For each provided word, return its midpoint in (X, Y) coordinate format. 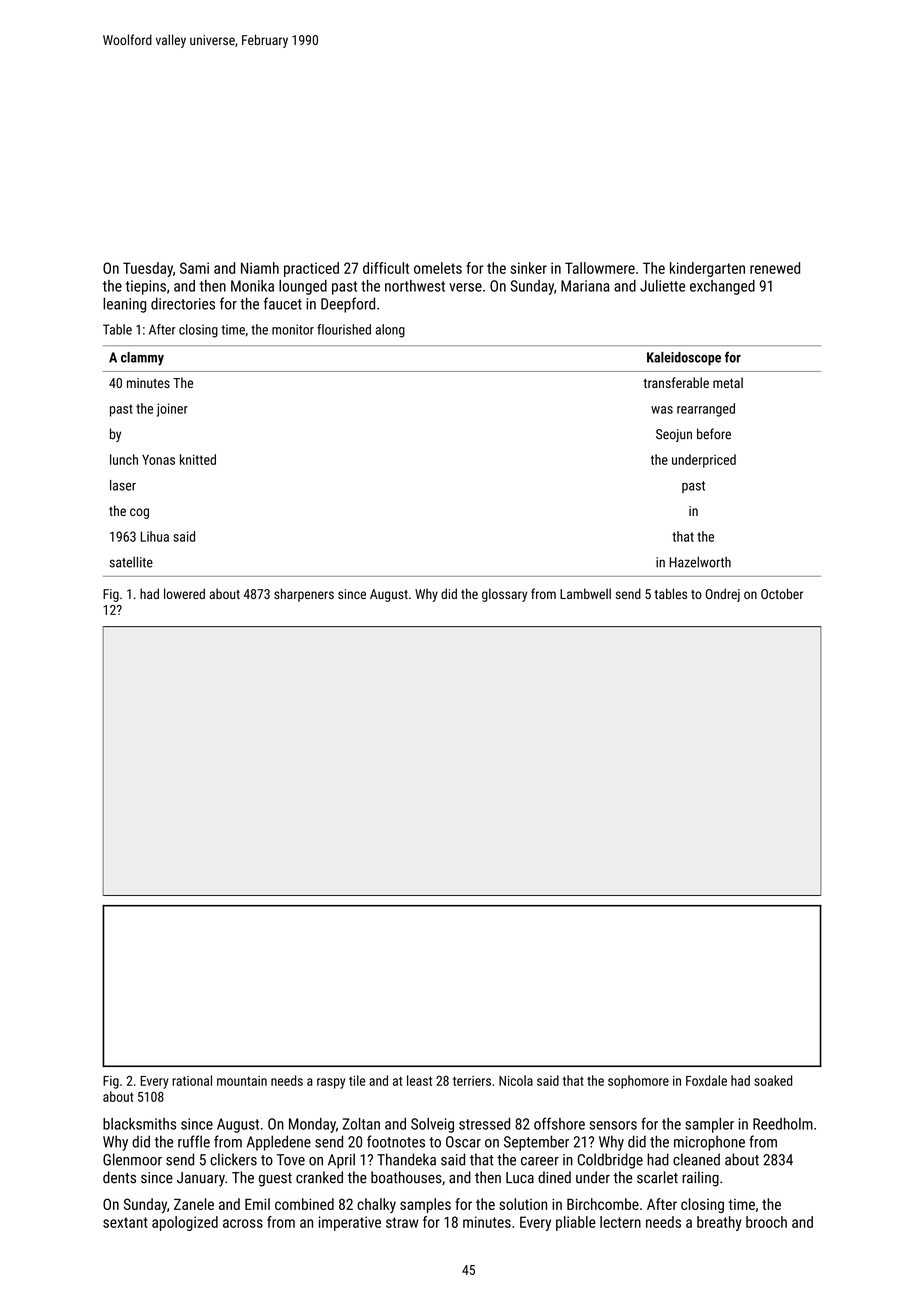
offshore (559, 1123)
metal (728, 382)
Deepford (348, 305)
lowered (184, 593)
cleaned (696, 1159)
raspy (331, 1083)
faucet (283, 303)
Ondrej (723, 595)
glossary (504, 595)
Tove (291, 1160)
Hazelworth (700, 562)
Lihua (155, 536)
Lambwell (585, 593)
